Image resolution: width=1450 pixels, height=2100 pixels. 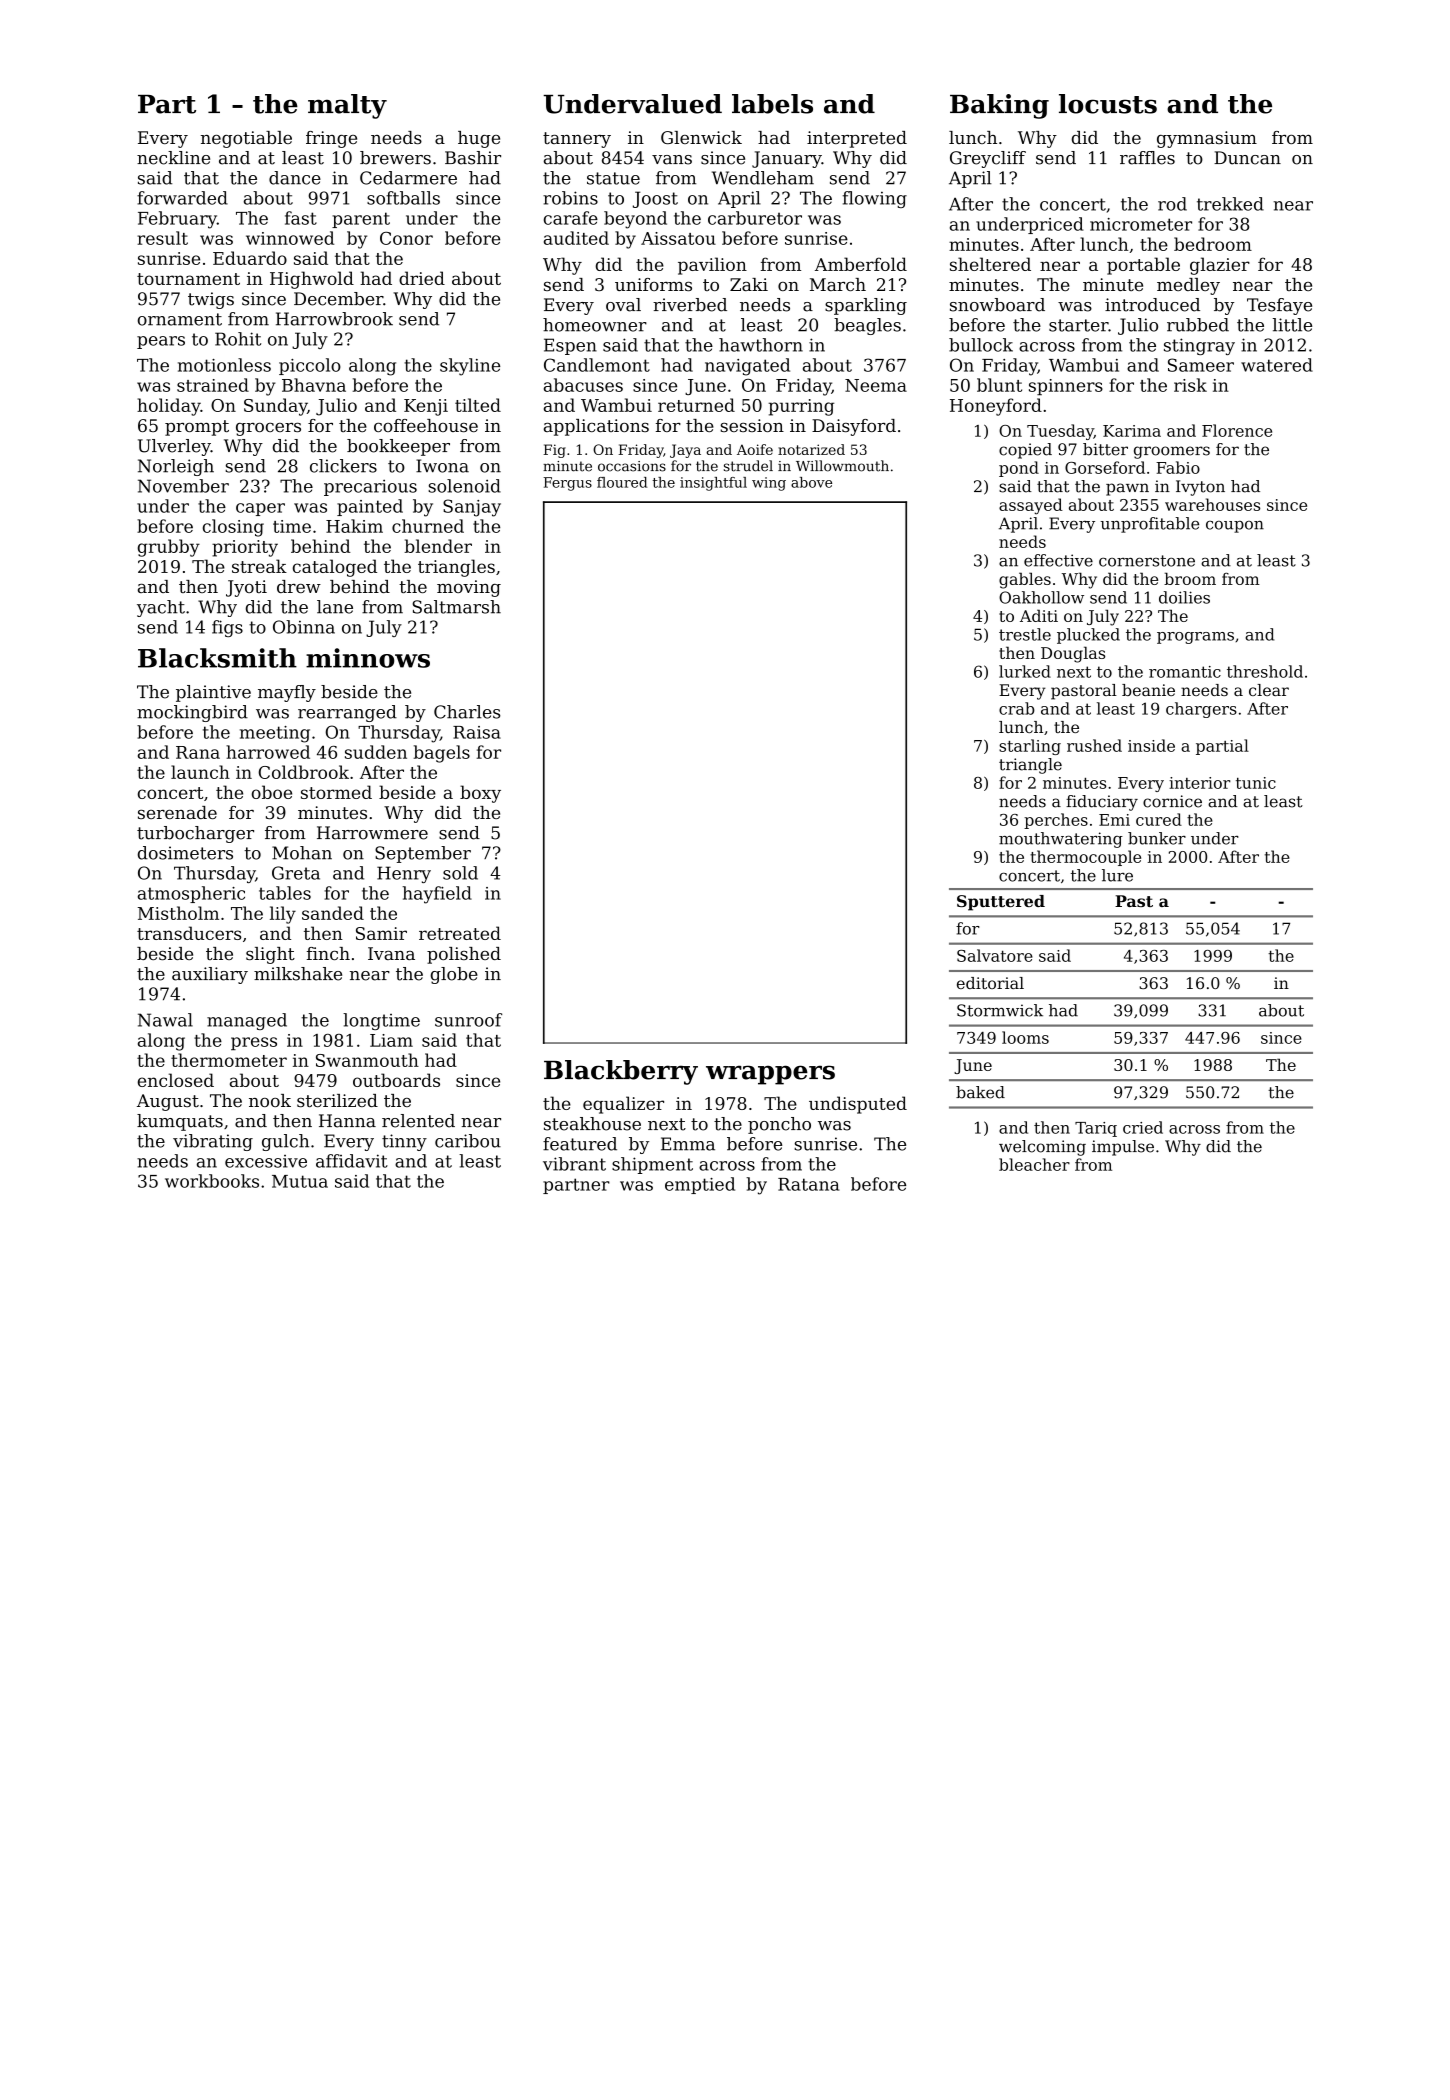 What do you see at coordinates (467, 712) in the screenshot?
I see `Charles` at bounding box center [467, 712].
